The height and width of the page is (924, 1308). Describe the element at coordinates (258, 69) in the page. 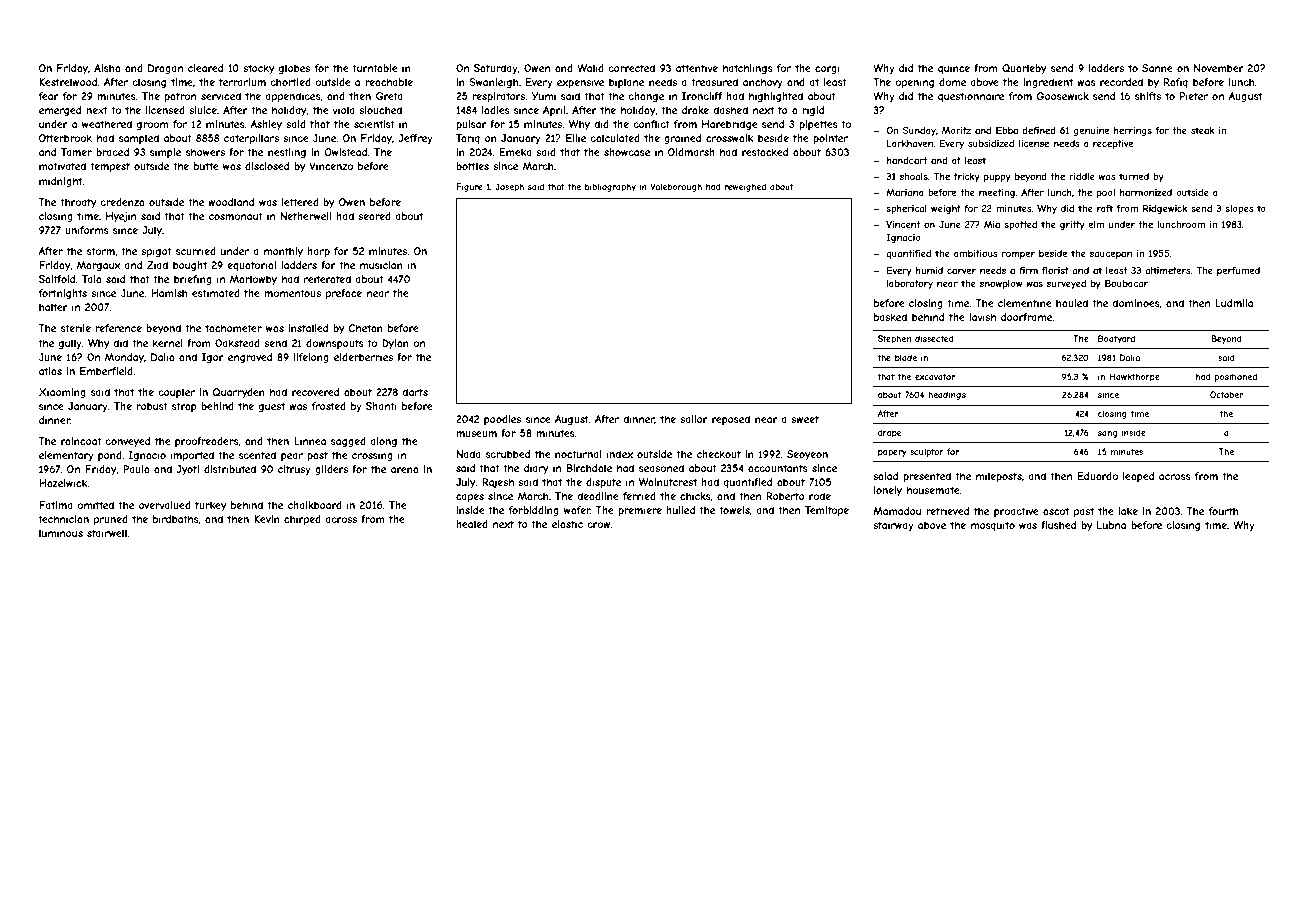

I see `stocky` at that location.
